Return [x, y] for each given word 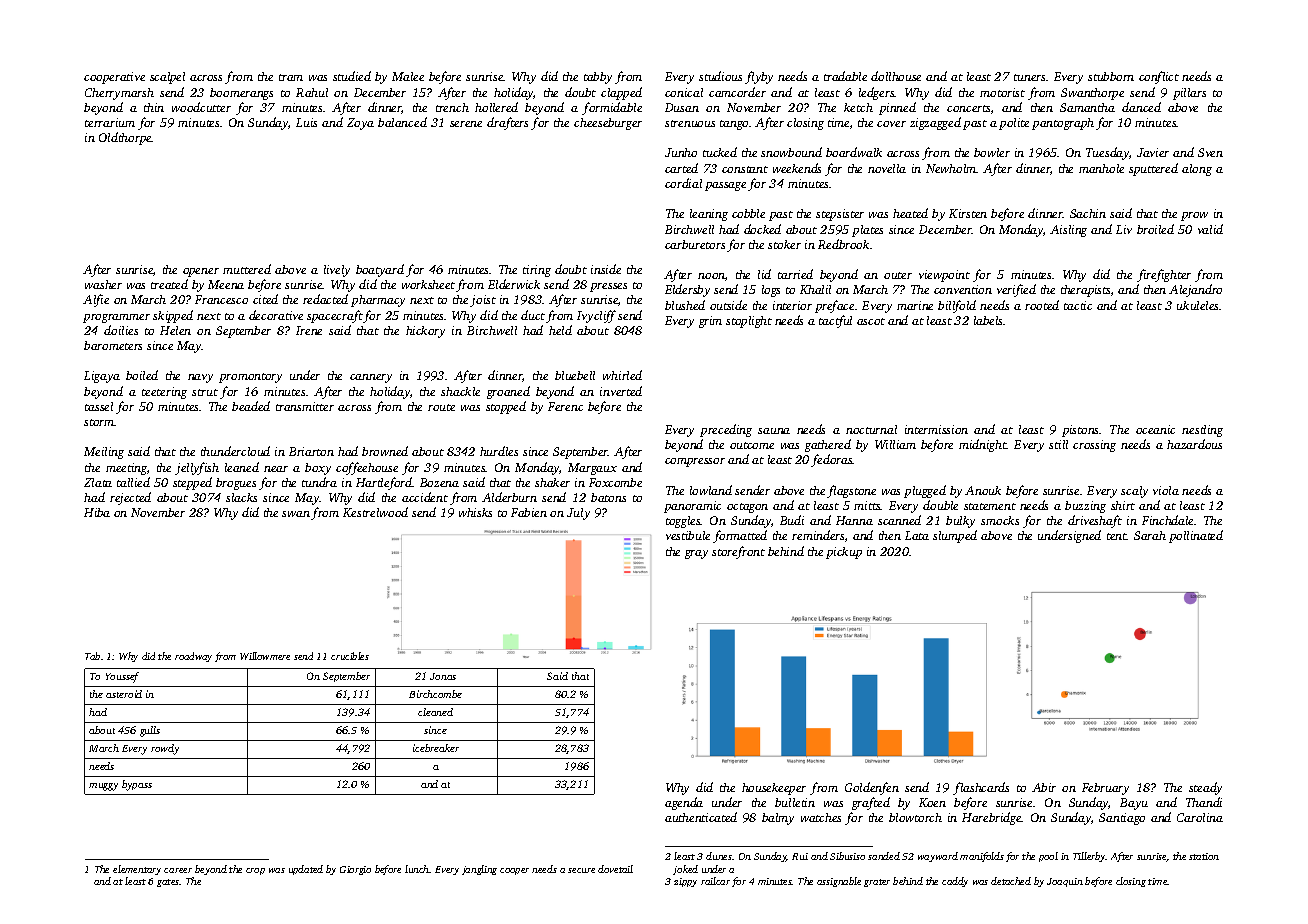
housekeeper [774, 789]
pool [1048, 857]
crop [255, 871]
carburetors [695, 244]
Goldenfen [872, 788]
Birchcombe [435, 694]
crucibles [350, 656]
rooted [1042, 305]
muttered [247, 269]
